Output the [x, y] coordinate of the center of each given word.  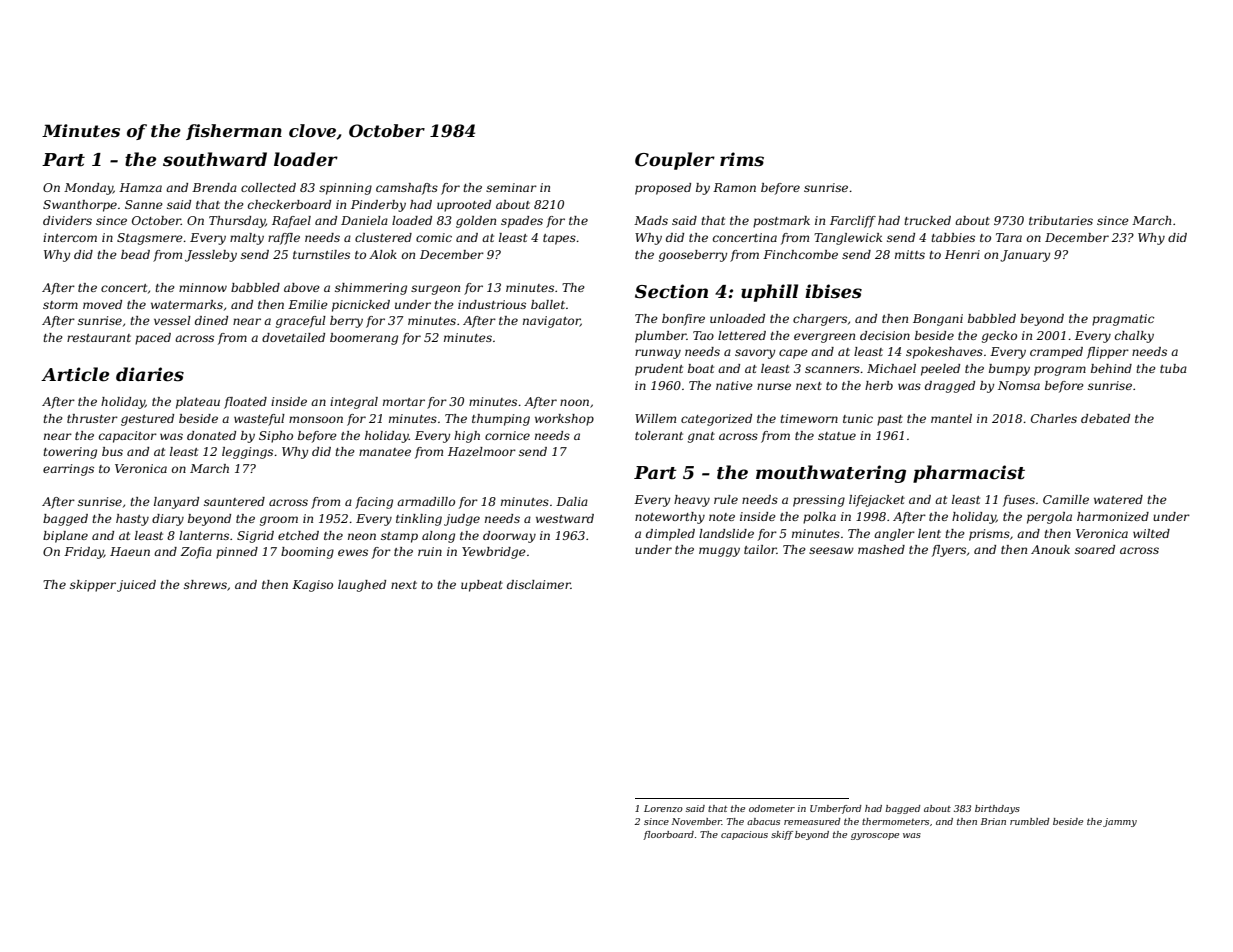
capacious [744, 835]
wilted [1151, 533]
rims [742, 159]
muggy [719, 552]
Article [75, 374]
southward [215, 159]
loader [306, 159]
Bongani [938, 320]
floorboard [668, 835]
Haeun [130, 551]
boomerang [364, 339]
